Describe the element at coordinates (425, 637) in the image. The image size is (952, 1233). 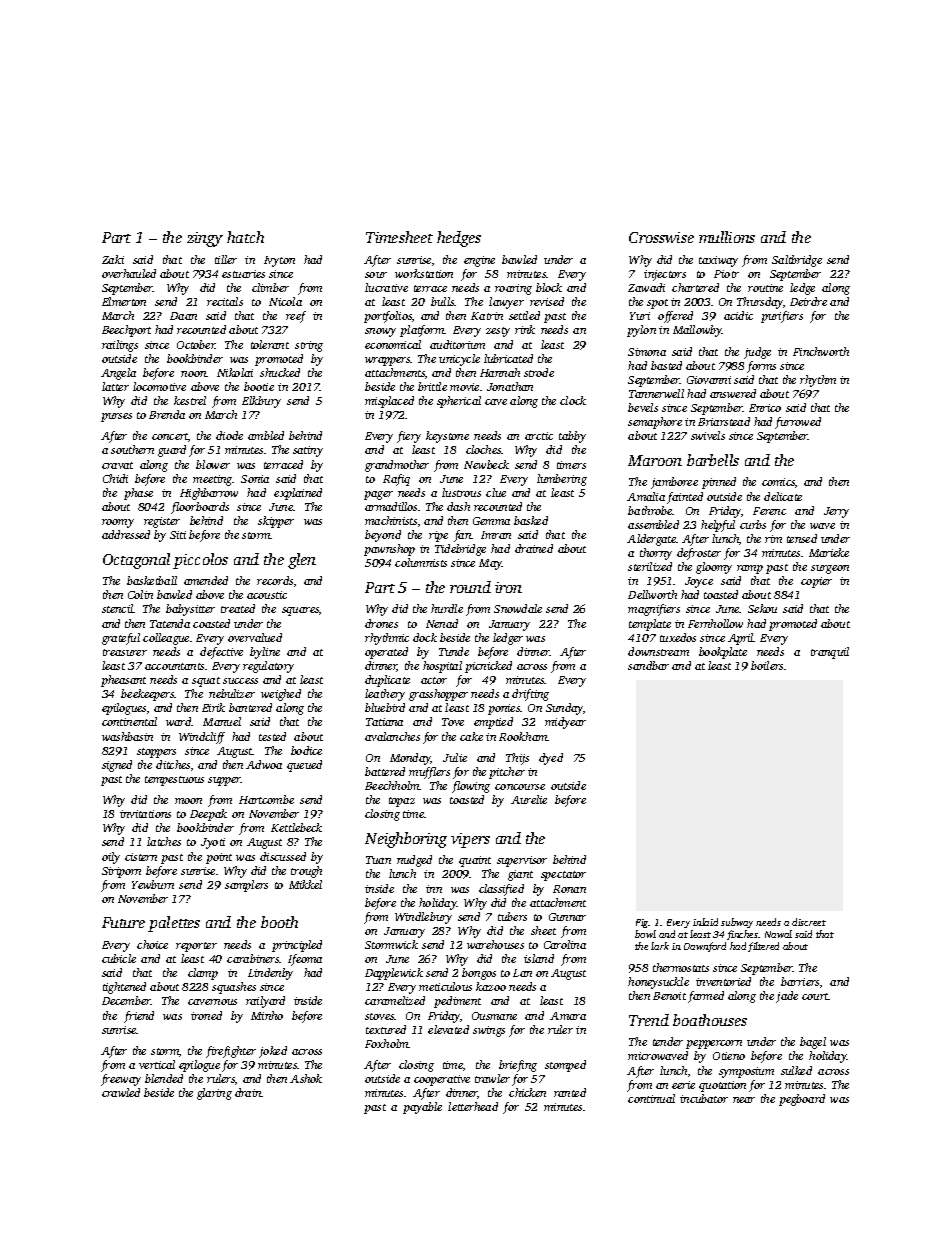
I see `dock` at that location.
